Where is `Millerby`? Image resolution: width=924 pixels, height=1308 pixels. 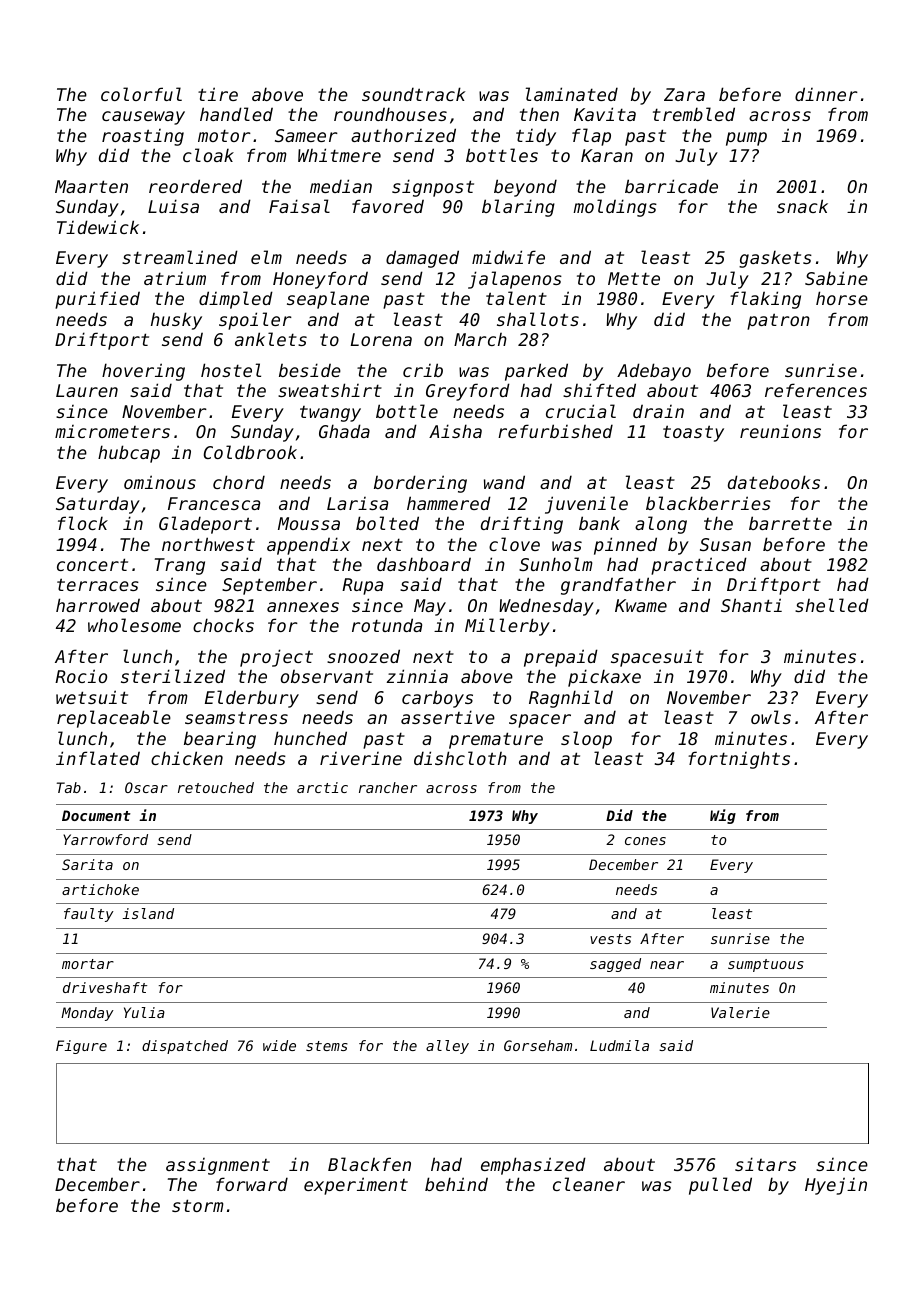 Millerby is located at coordinates (507, 627).
